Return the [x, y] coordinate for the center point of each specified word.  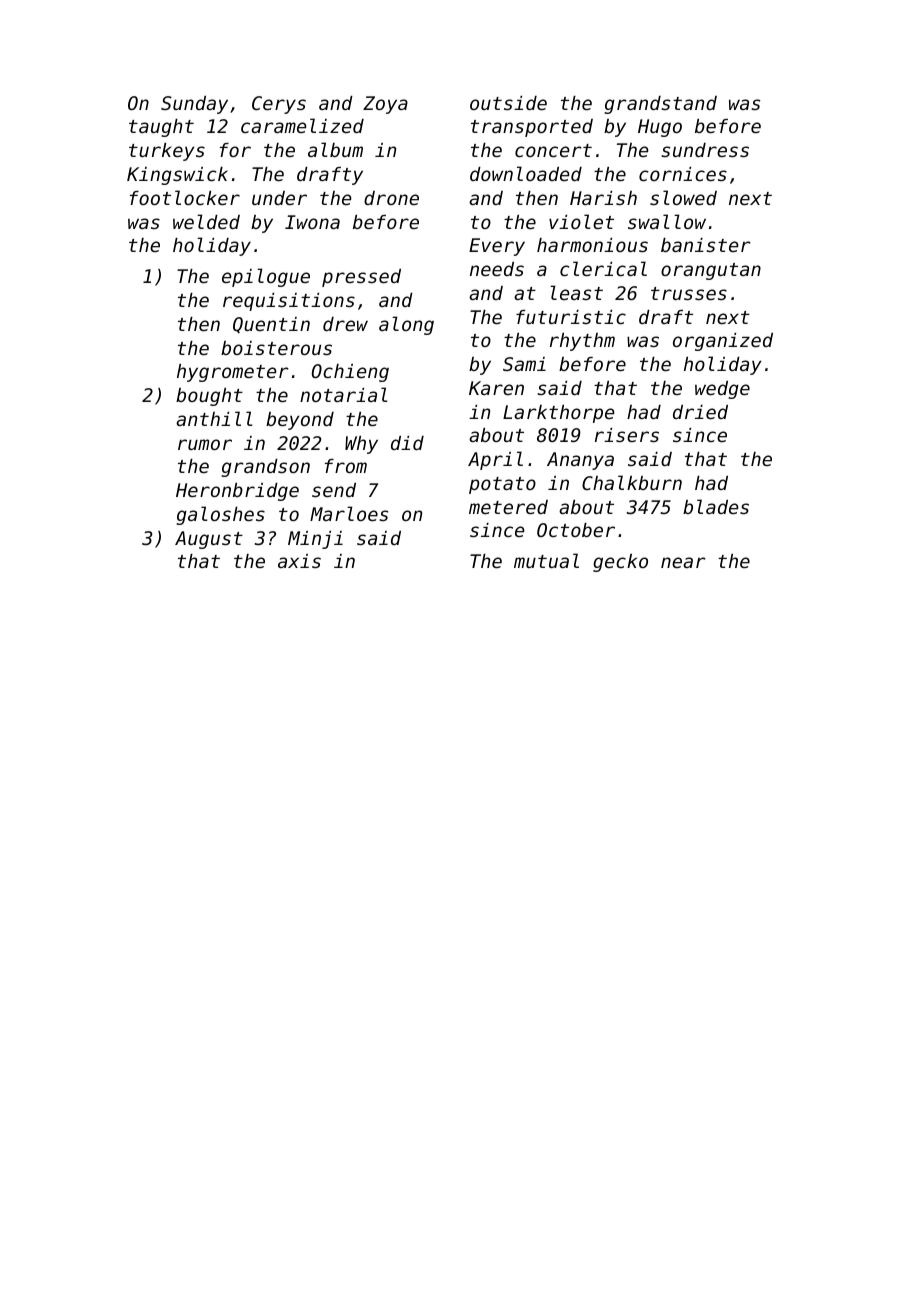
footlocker [185, 197]
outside [508, 103]
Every [497, 247]
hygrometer [233, 373]
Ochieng [350, 373]
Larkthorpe [559, 414]
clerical [603, 268]
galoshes [220, 515]
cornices [683, 174]
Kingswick [177, 176]
